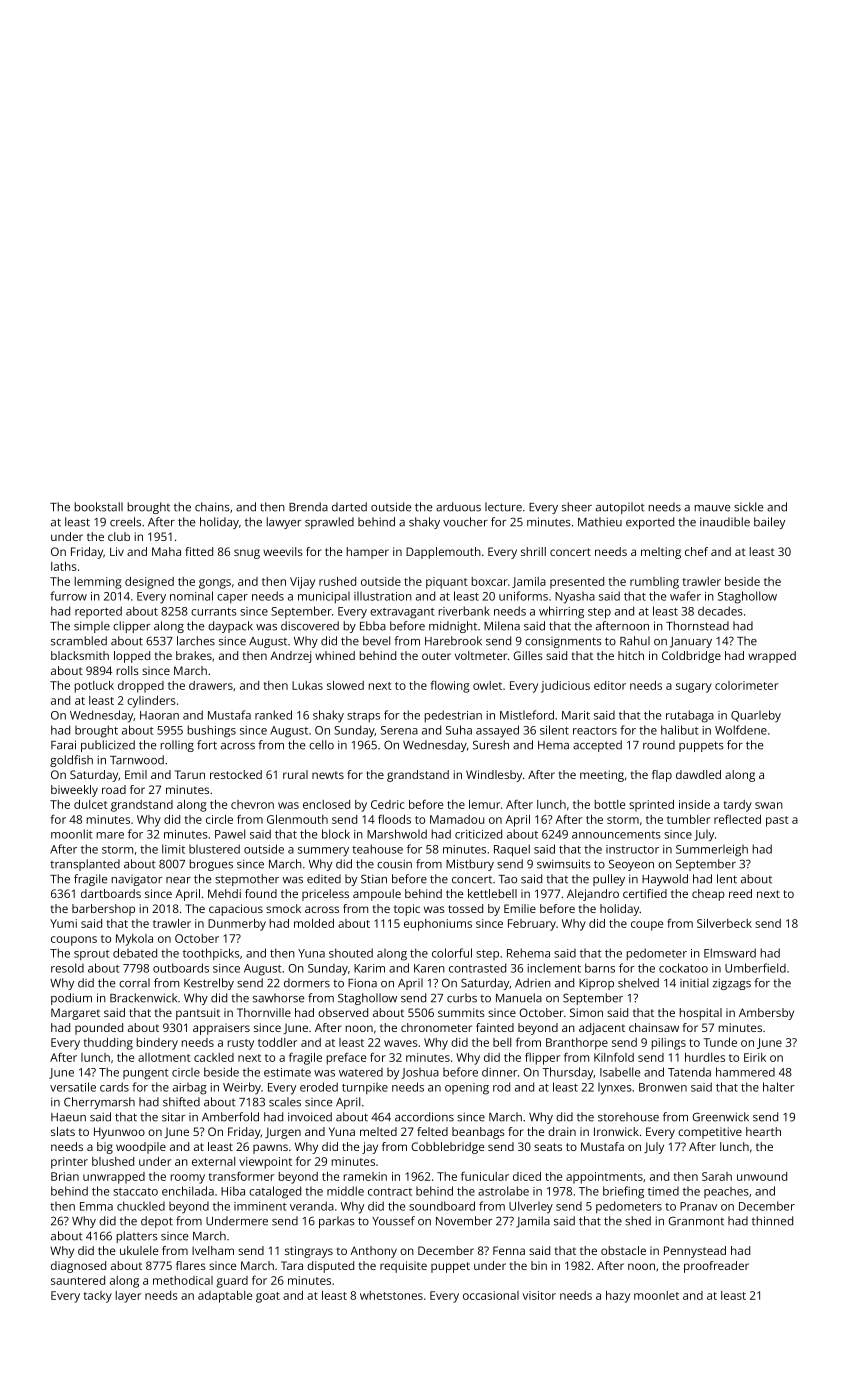 The height and width of the screenshot is (1400, 849). I want to click on tacky, so click(98, 1297).
